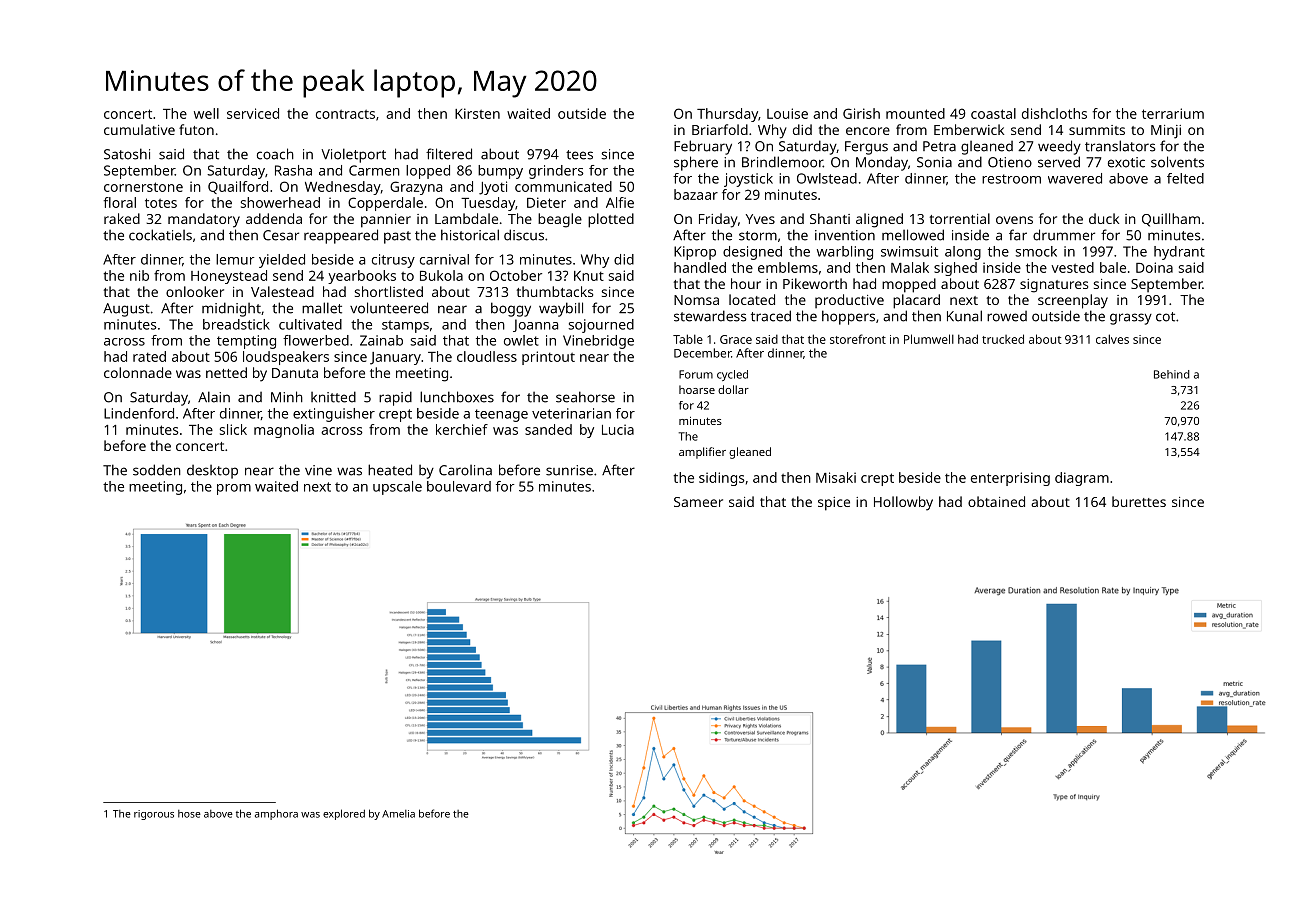 This screenshot has width=1308, height=924. What do you see at coordinates (398, 814) in the screenshot?
I see `Amelia` at bounding box center [398, 814].
